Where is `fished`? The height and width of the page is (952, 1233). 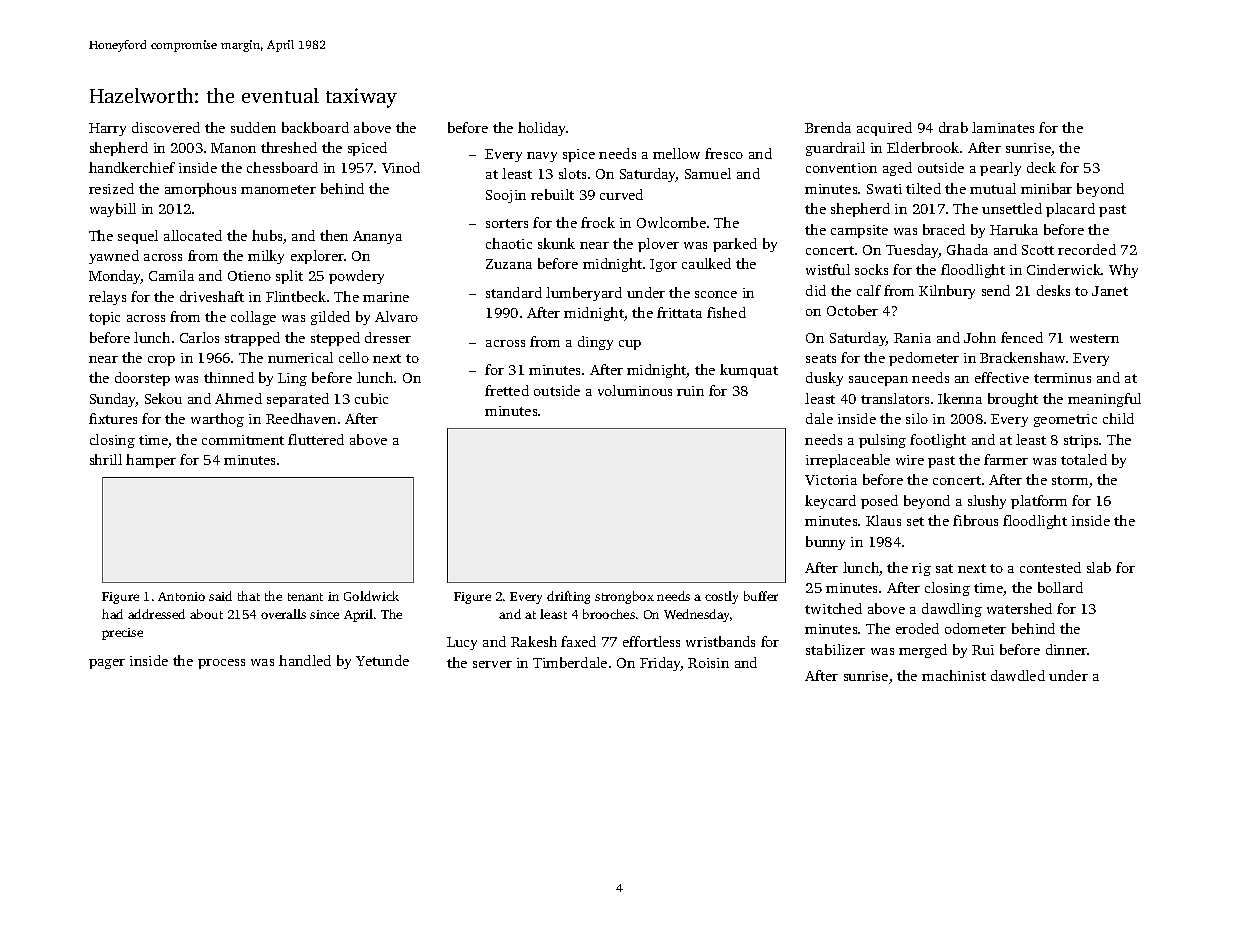 fished is located at coordinates (726, 312).
